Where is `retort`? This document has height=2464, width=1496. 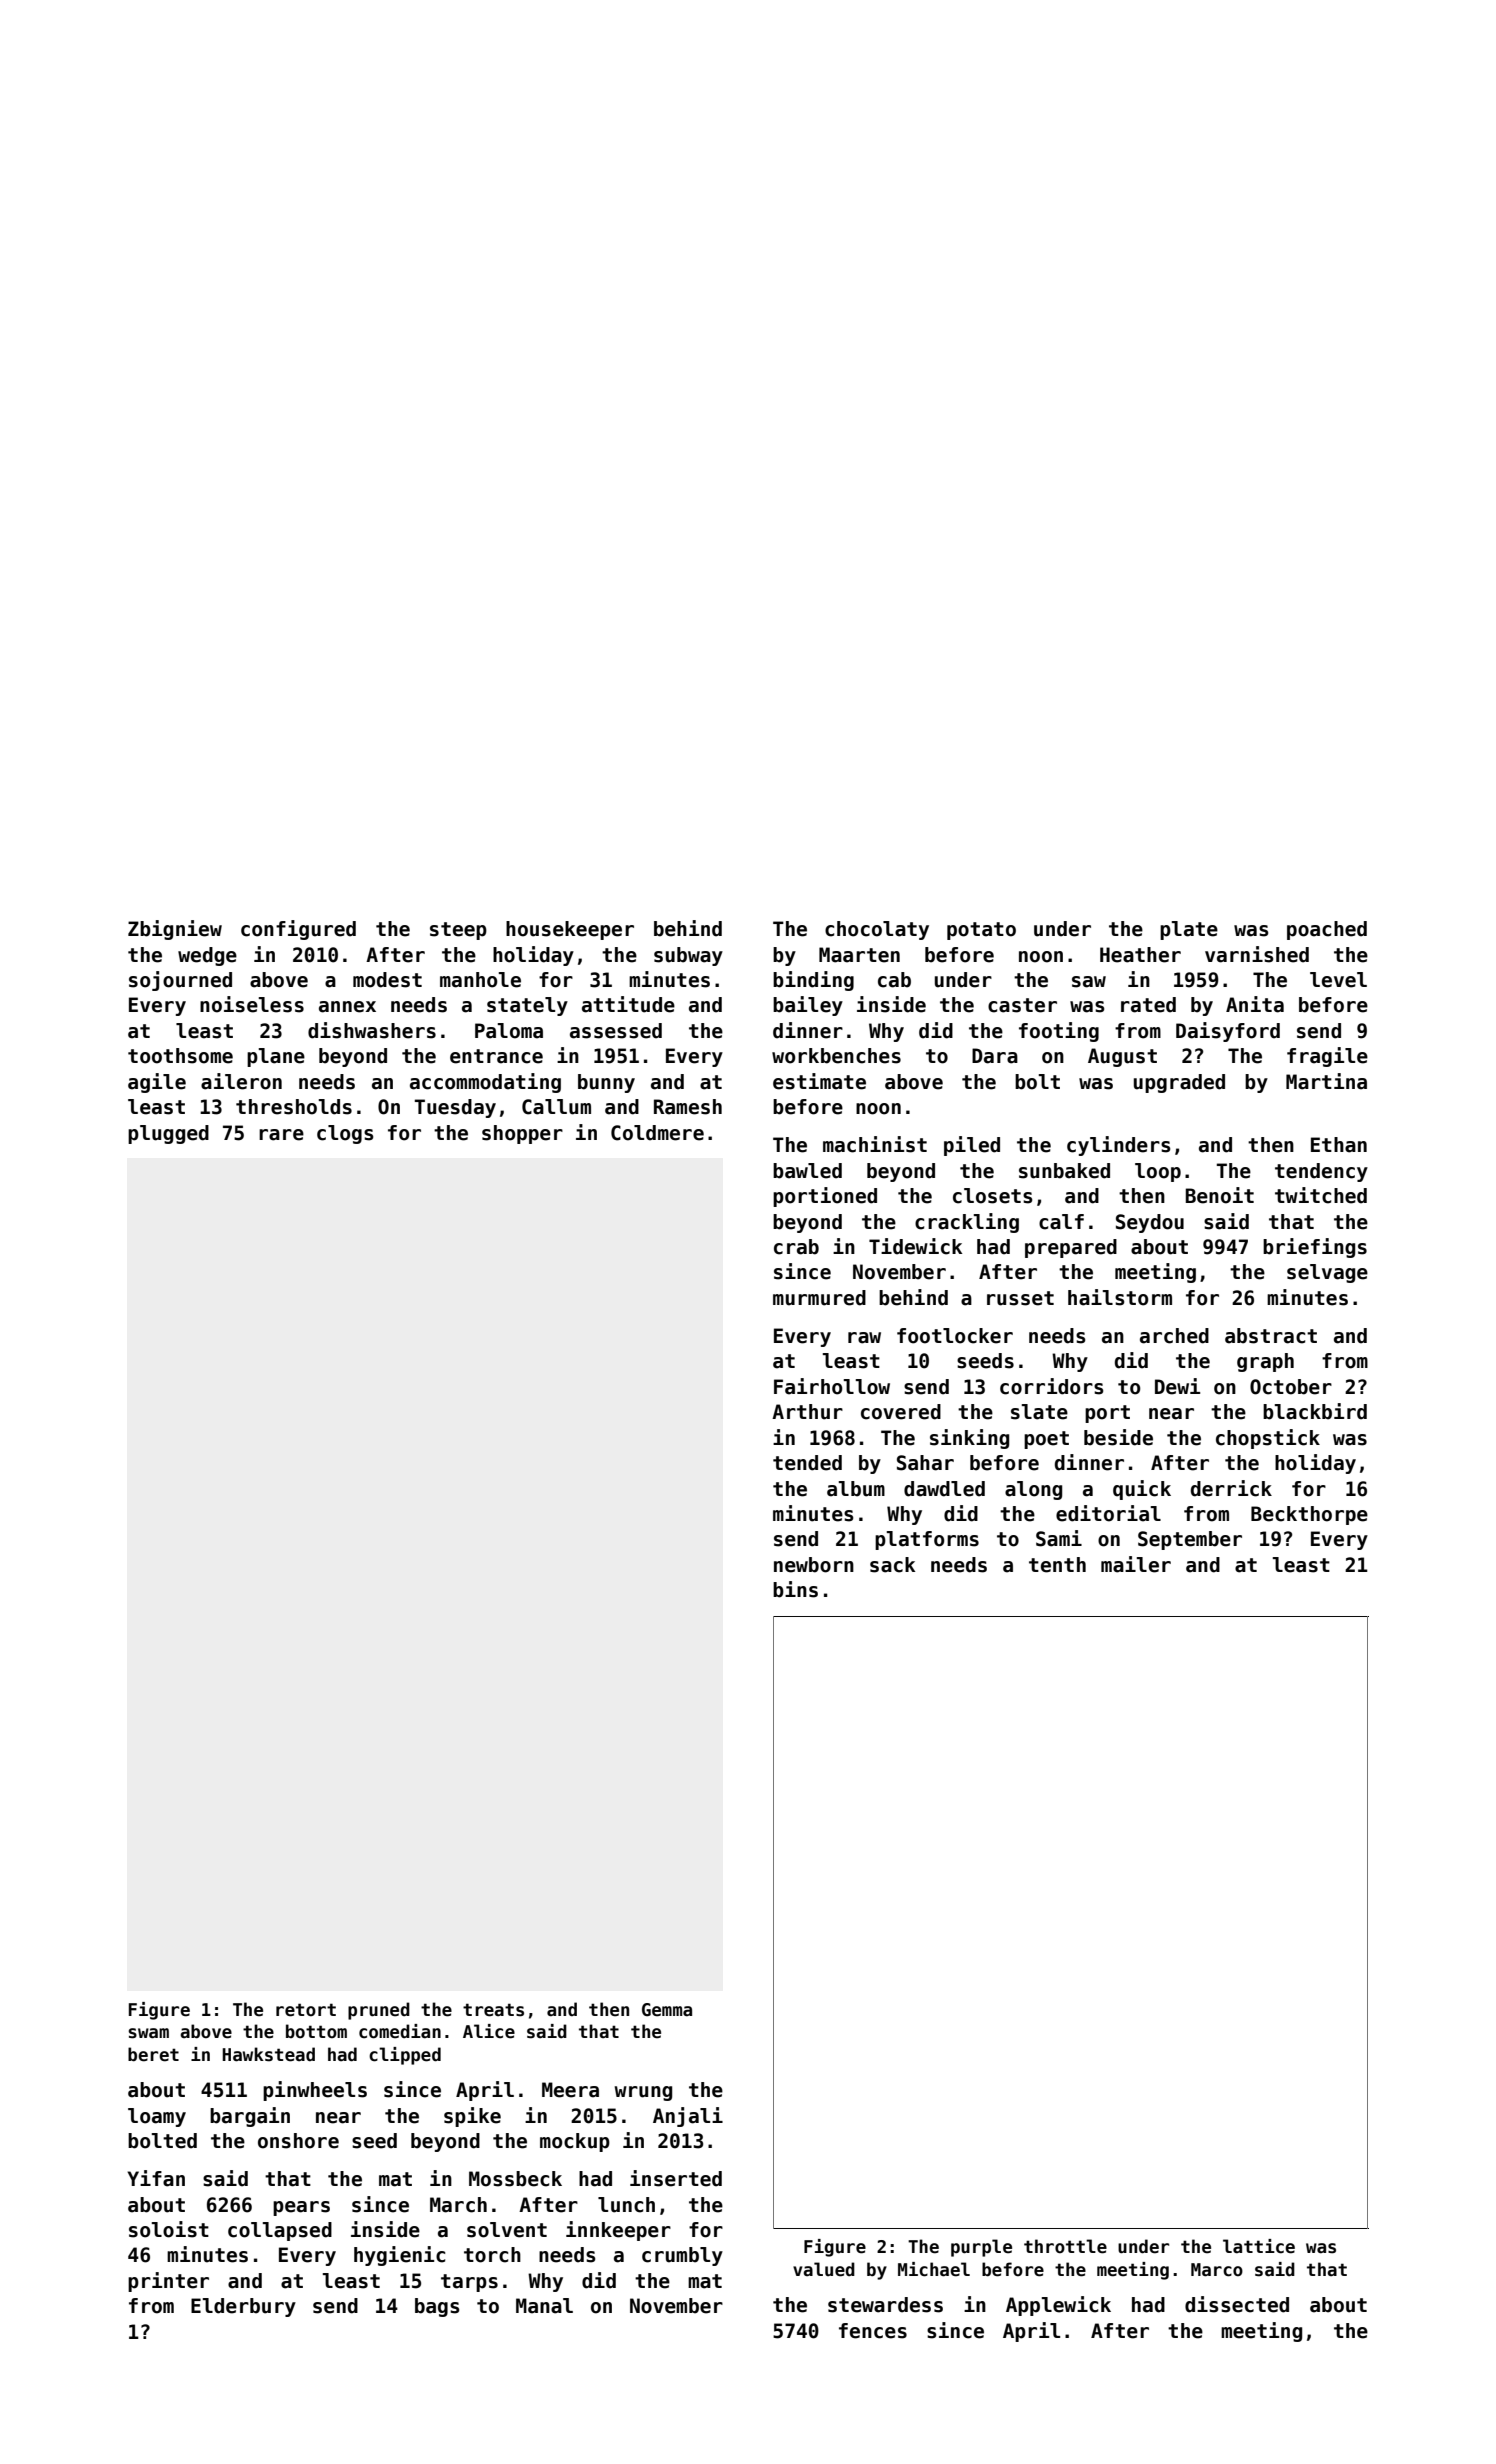
retort is located at coordinates (306, 2010).
